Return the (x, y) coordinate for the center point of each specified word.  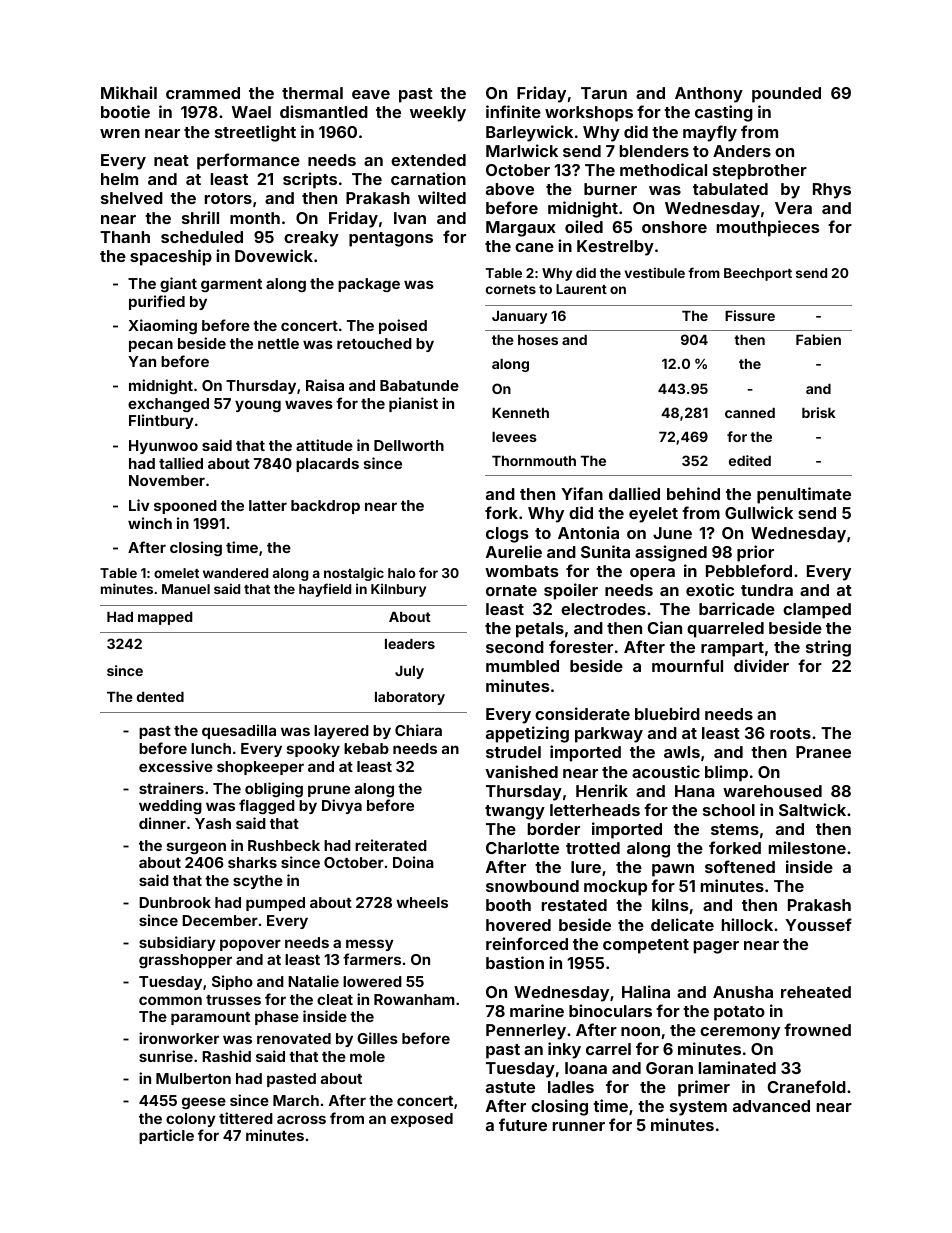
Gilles (377, 1038)
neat (171, 160)
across (301, 1119)
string (828, 648)
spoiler (571, 591)
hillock (747, 924)
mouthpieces (768, 228)
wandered (235, 573)
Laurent (581, 289)
